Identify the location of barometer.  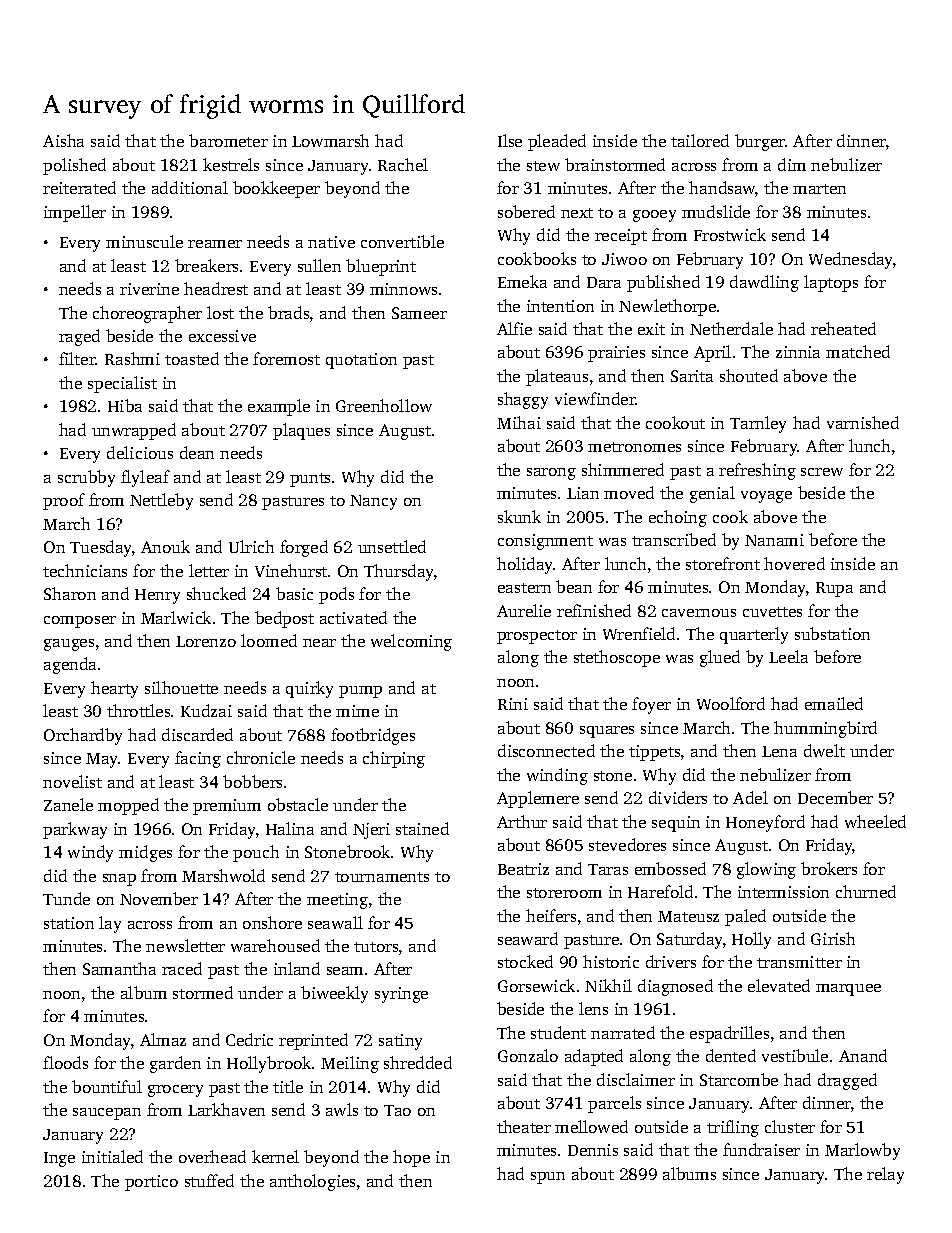
(228, 140).
